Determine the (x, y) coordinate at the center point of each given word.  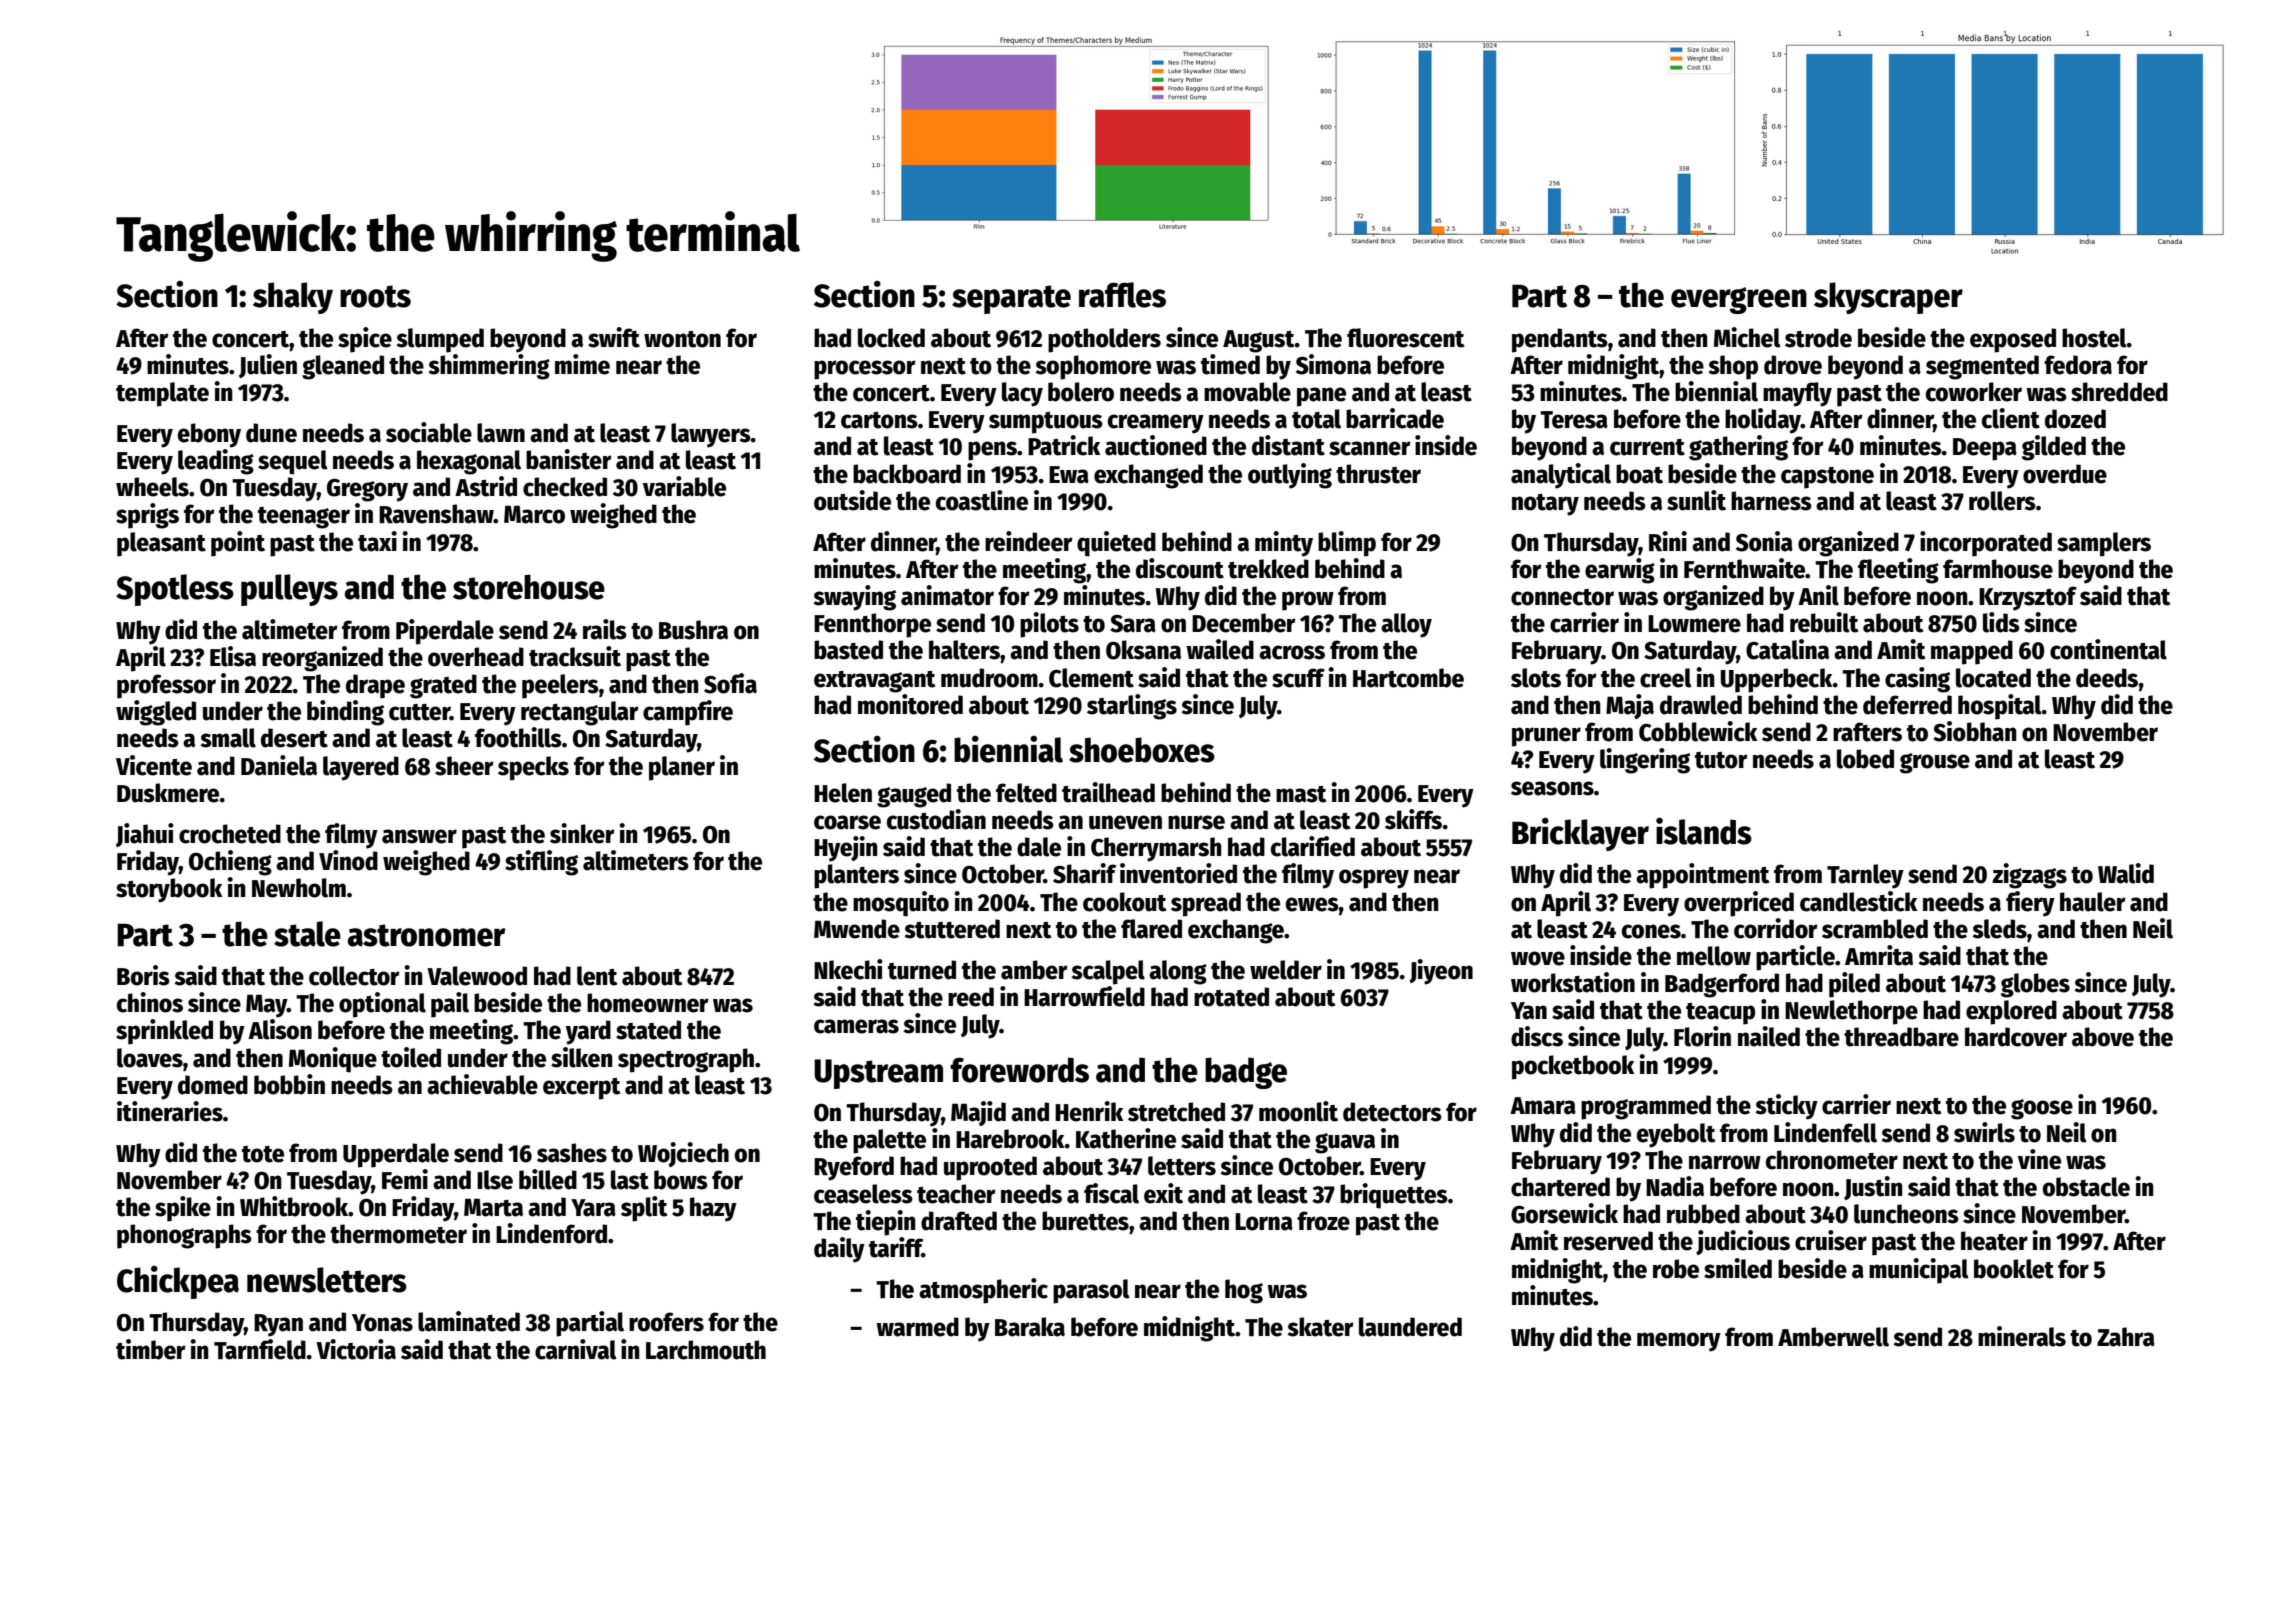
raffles (1122, 295)
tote (263, 1154)
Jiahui (145, 835)
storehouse (529, 587)
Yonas (382, 1323)
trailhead (1108, 792)
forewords (1019, 1070)
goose (2042, 1109)
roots (375, 296)
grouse (1935, 763)
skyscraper (1888, 298)
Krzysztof (2028, 598)
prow (1308, 601)
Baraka (1030, 1327)
